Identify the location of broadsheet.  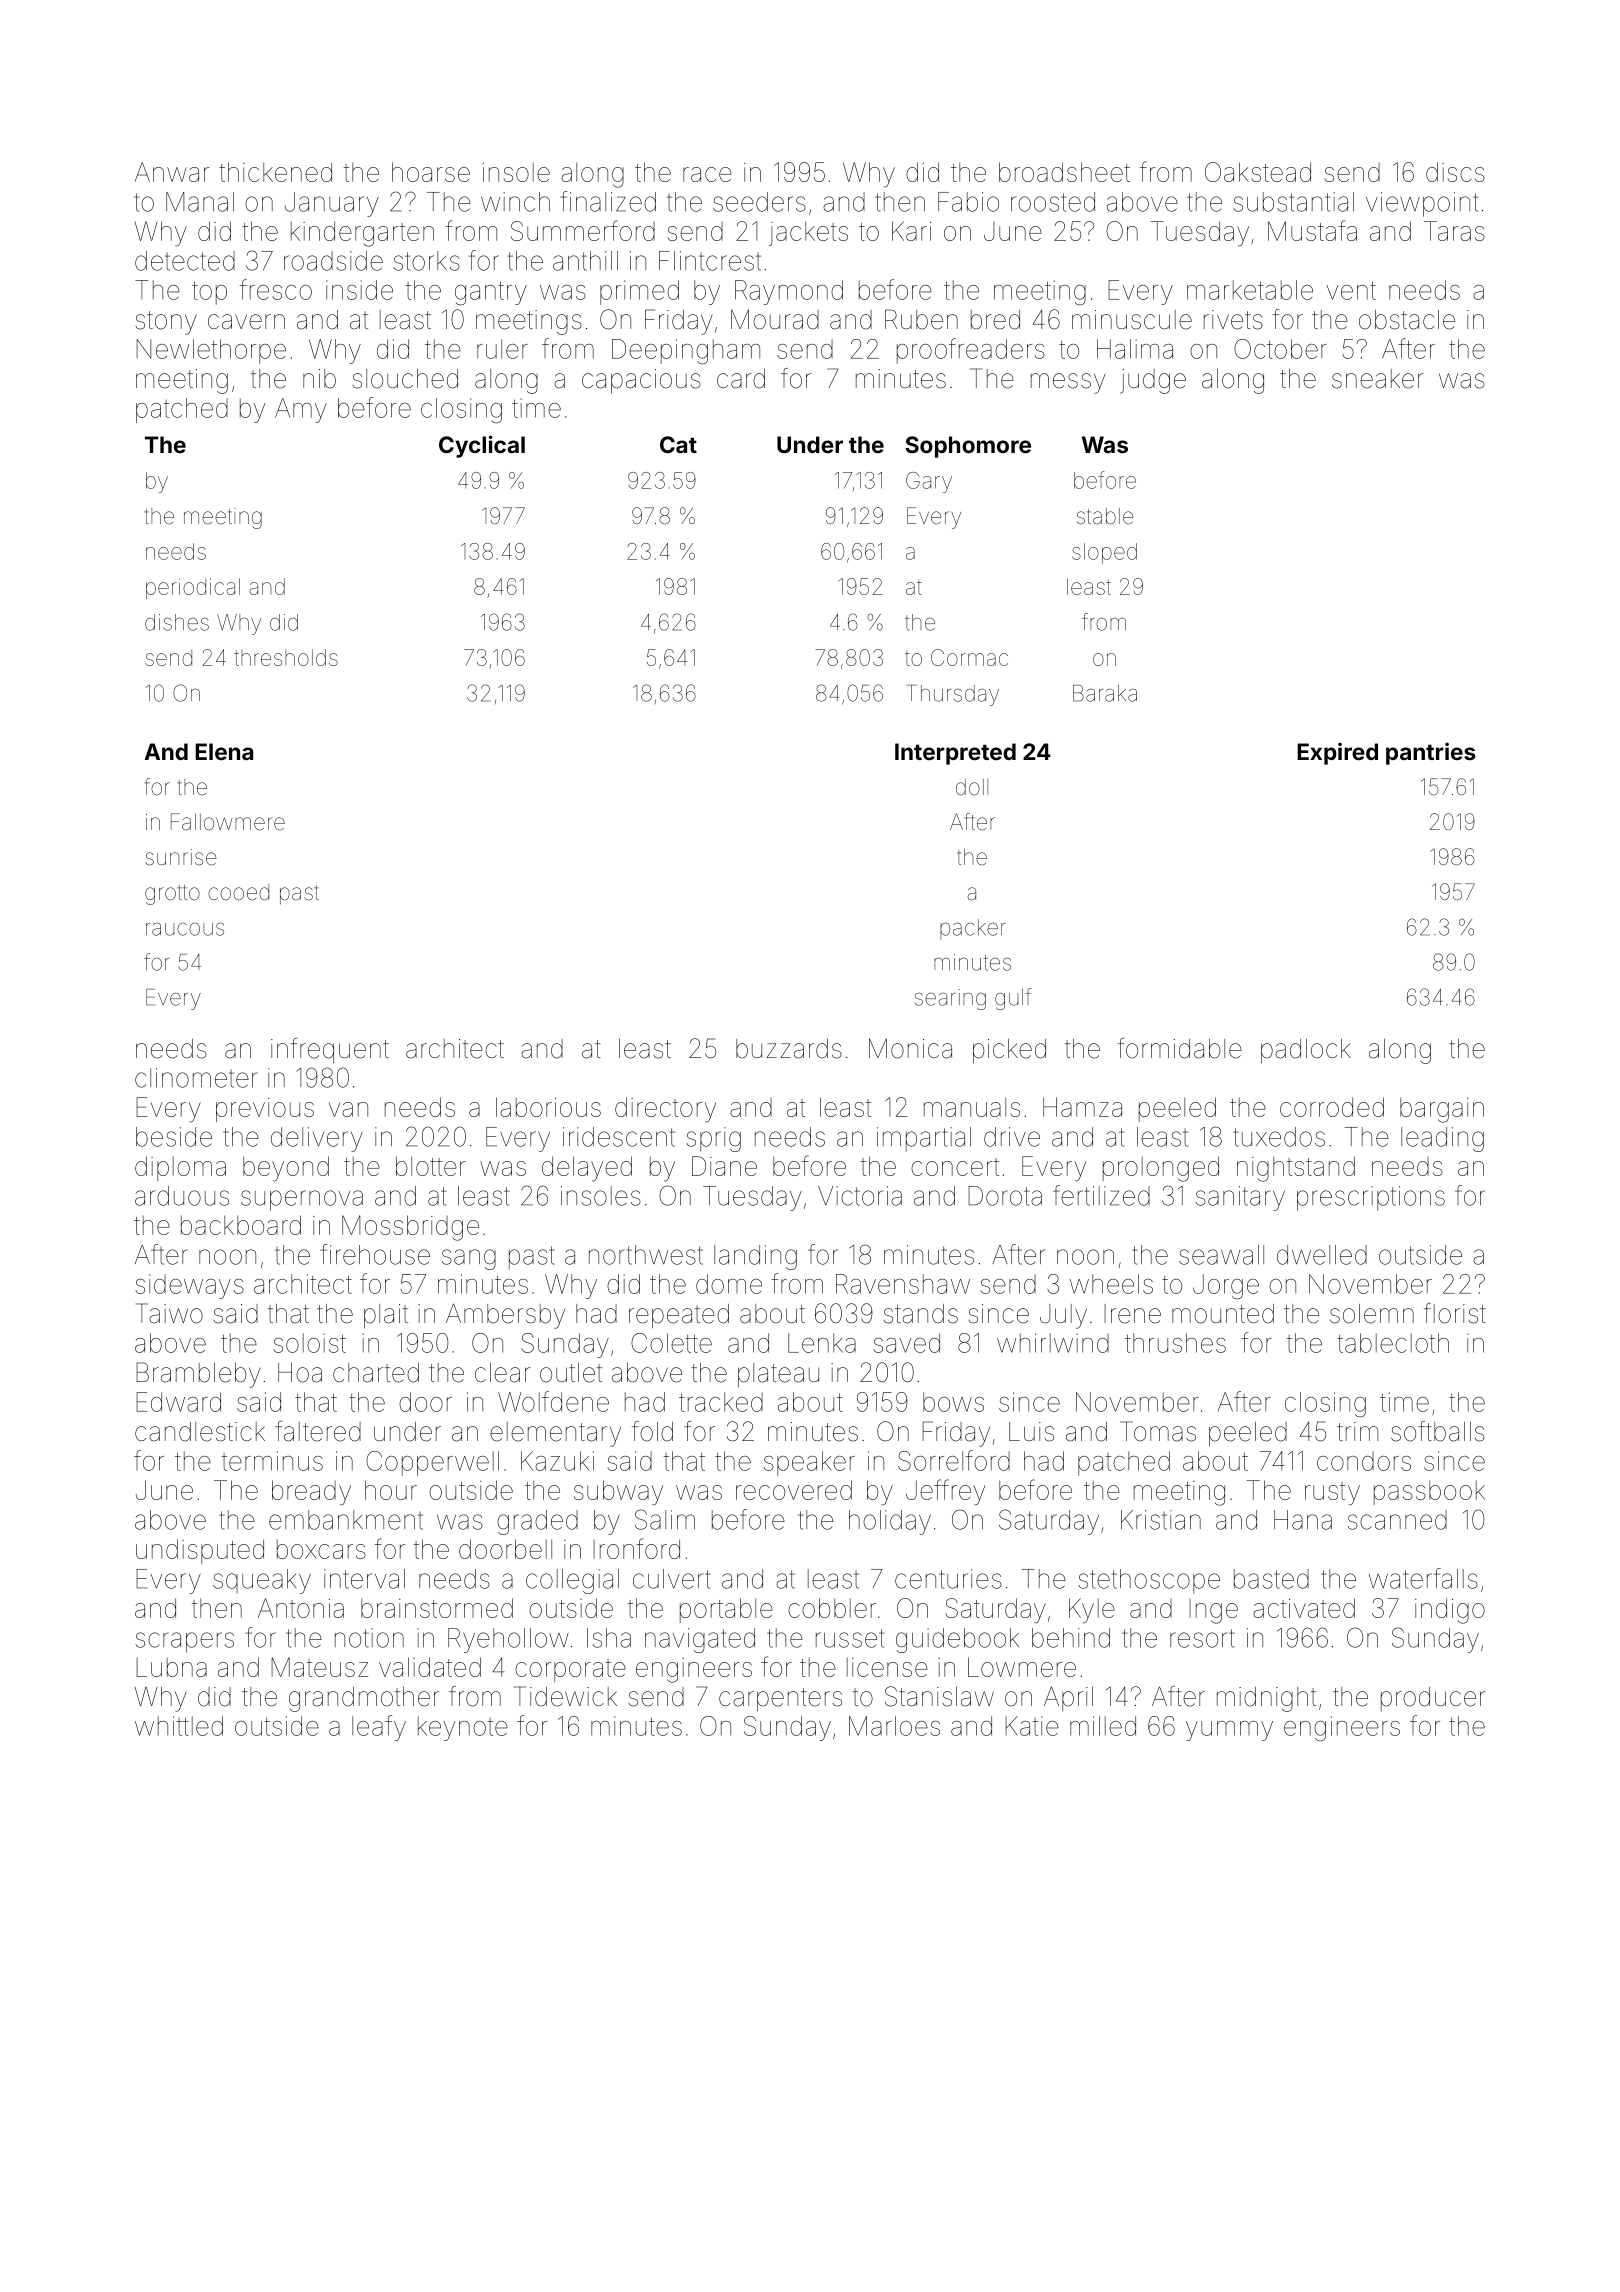
(1064, 172).
